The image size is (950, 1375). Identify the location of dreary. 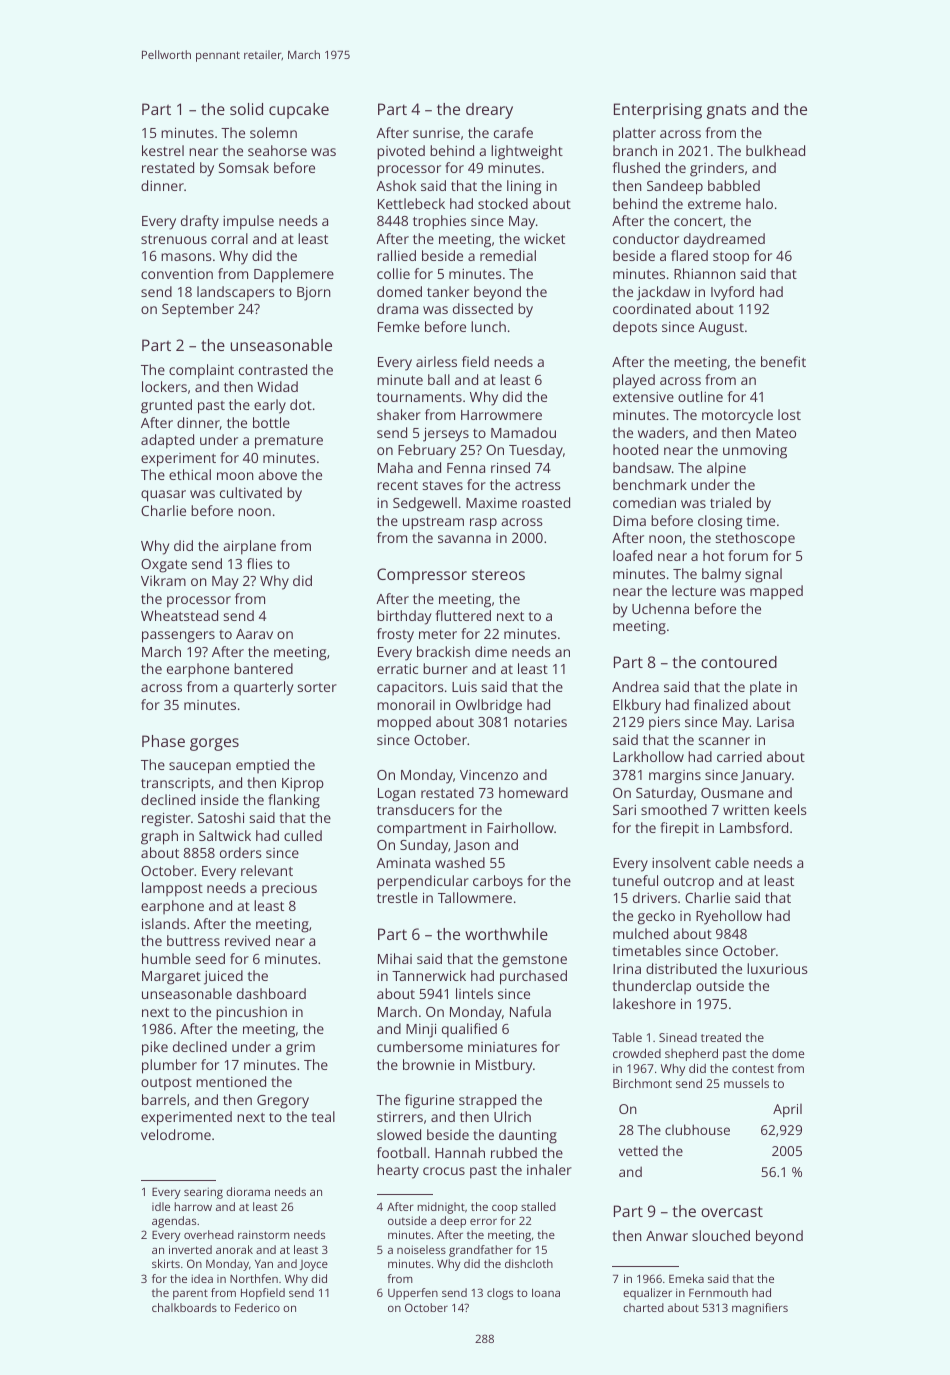
(489, 111).
